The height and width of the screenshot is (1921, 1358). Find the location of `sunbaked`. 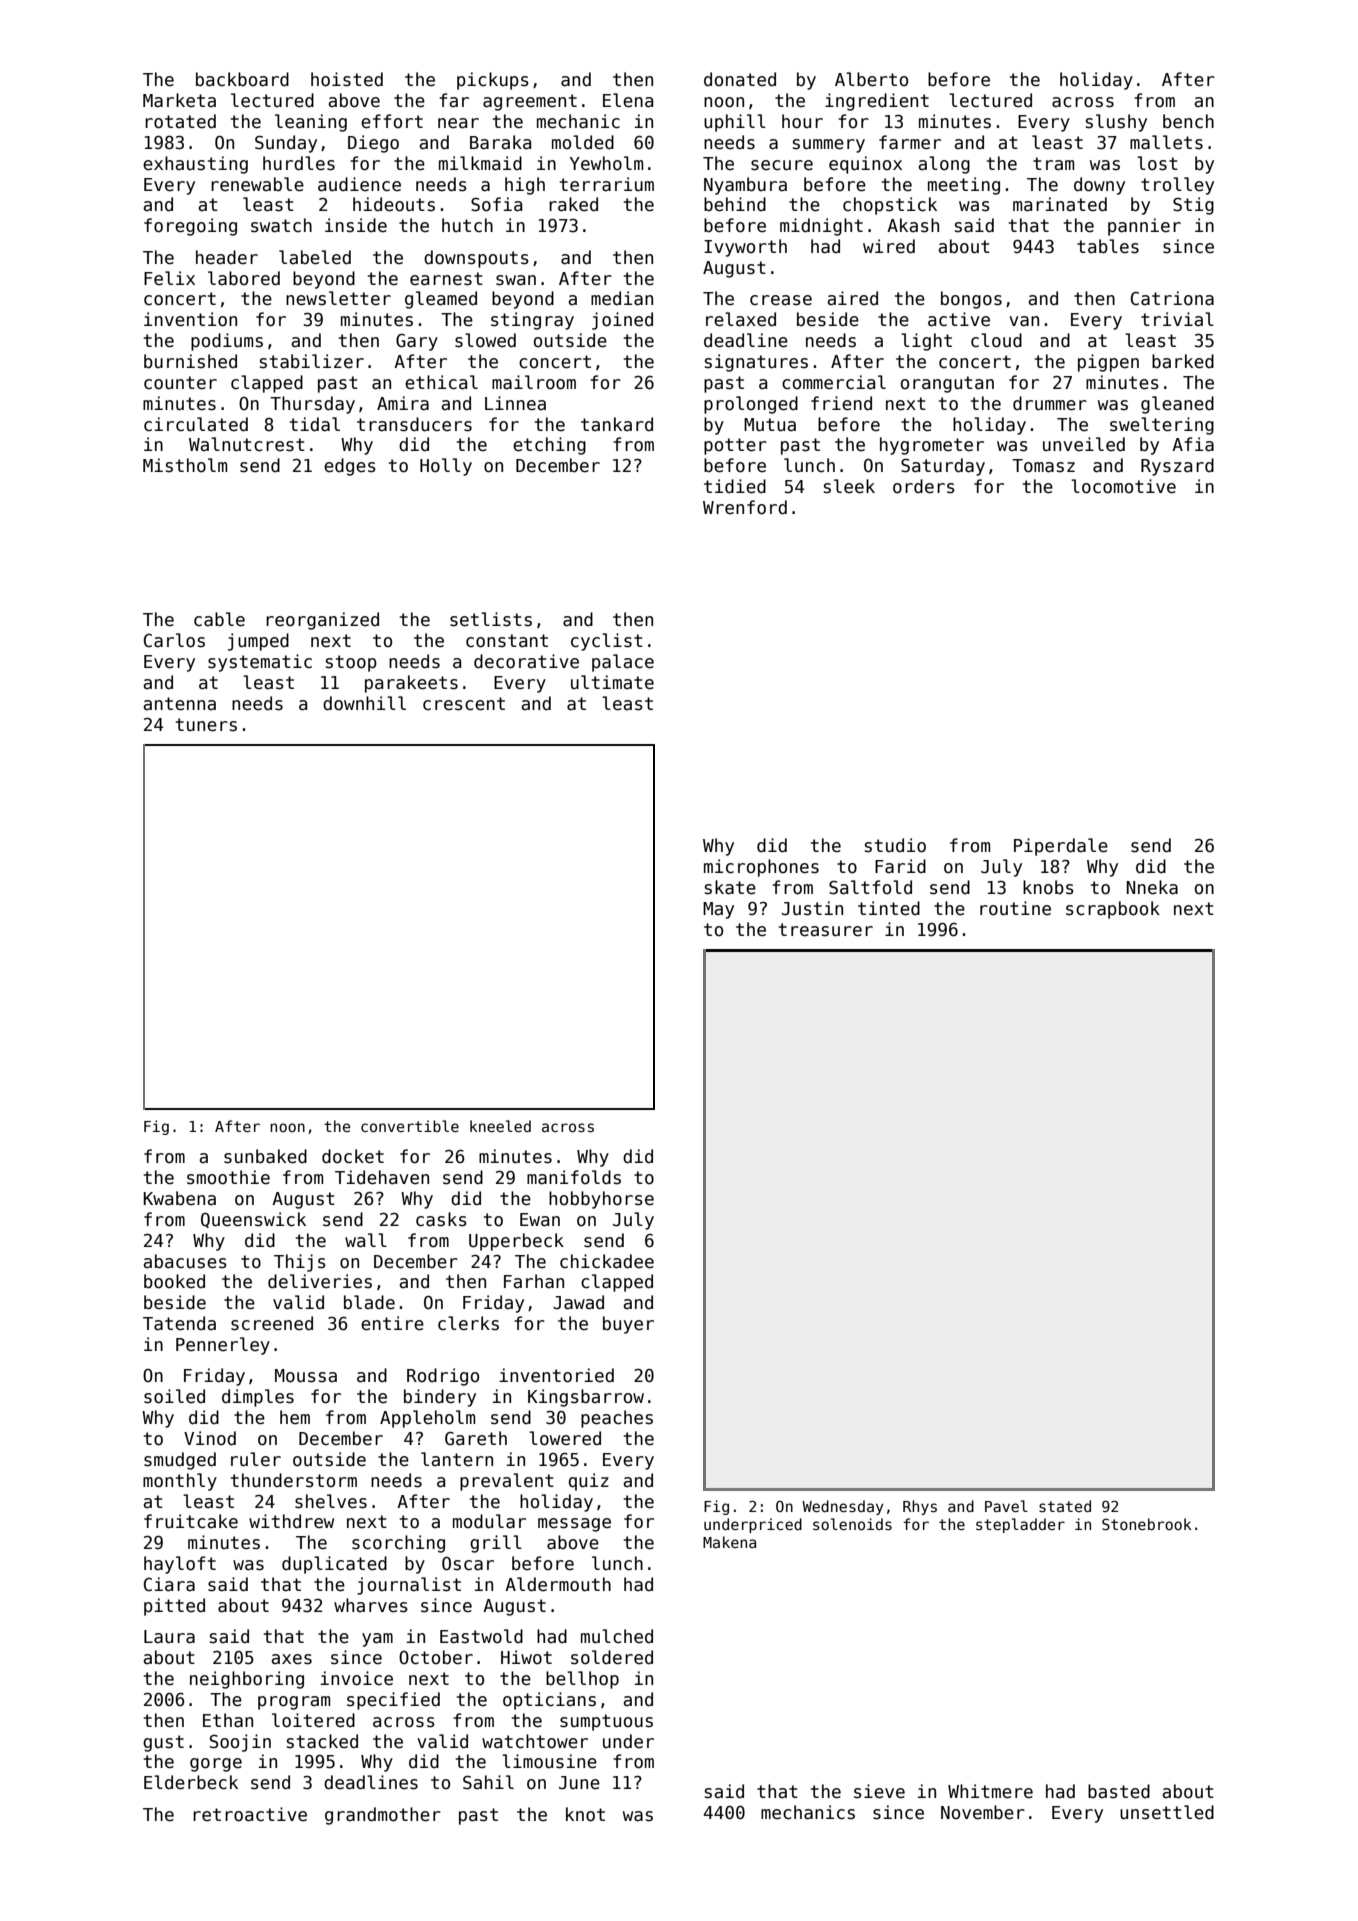

sunbaked is located at coordinates (265, 1156).
